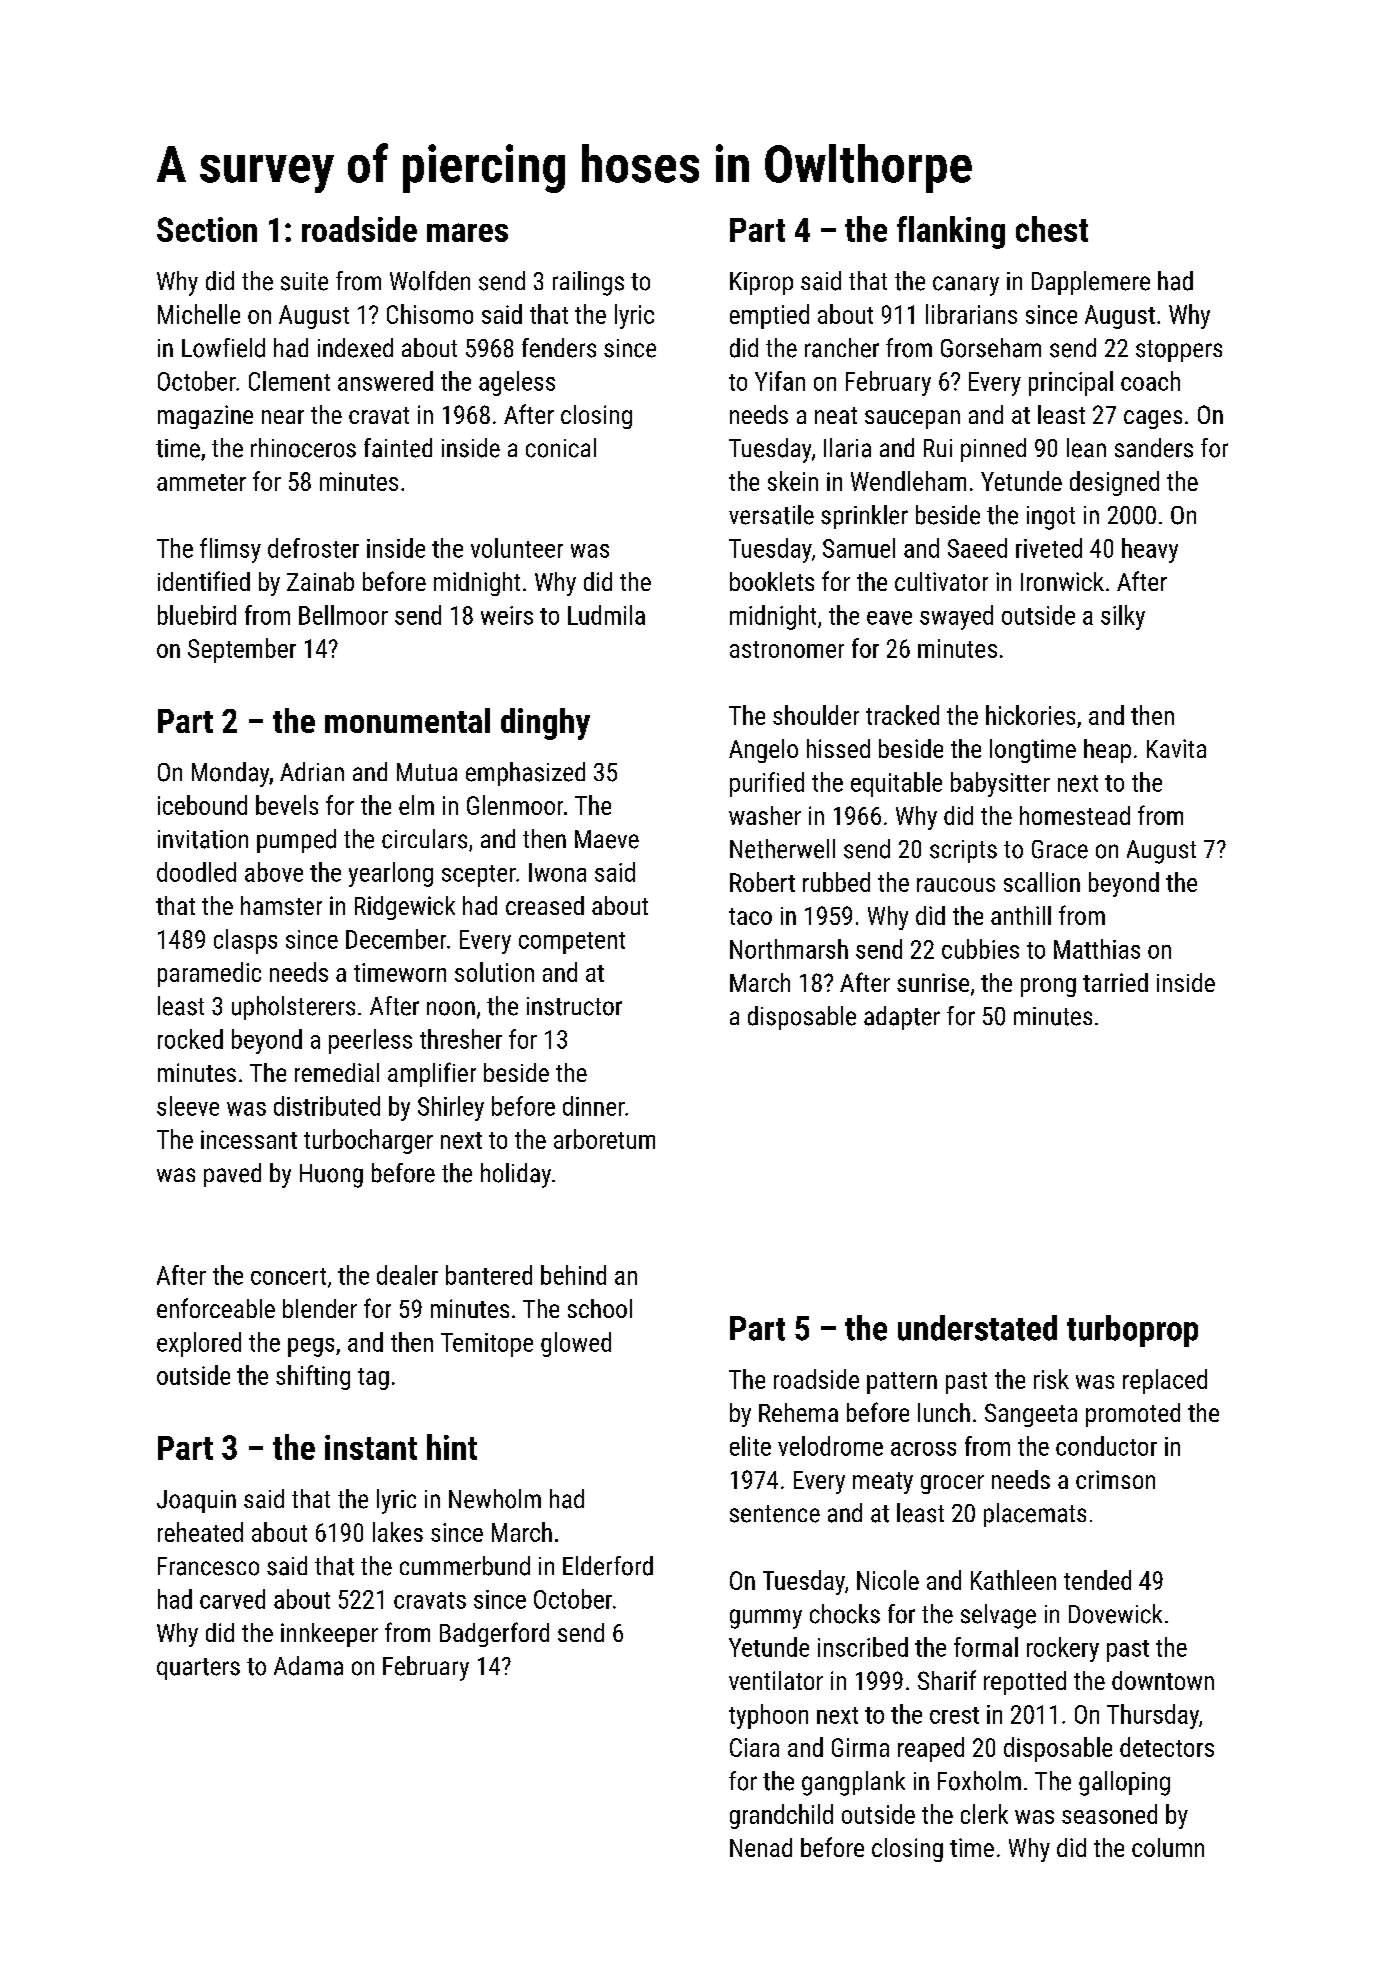 Image resolution: width=1386 pixels, height=1969 pixels. Describe the element at coordinates (750, 916) in the screenshot. I see `taco` at that location.
